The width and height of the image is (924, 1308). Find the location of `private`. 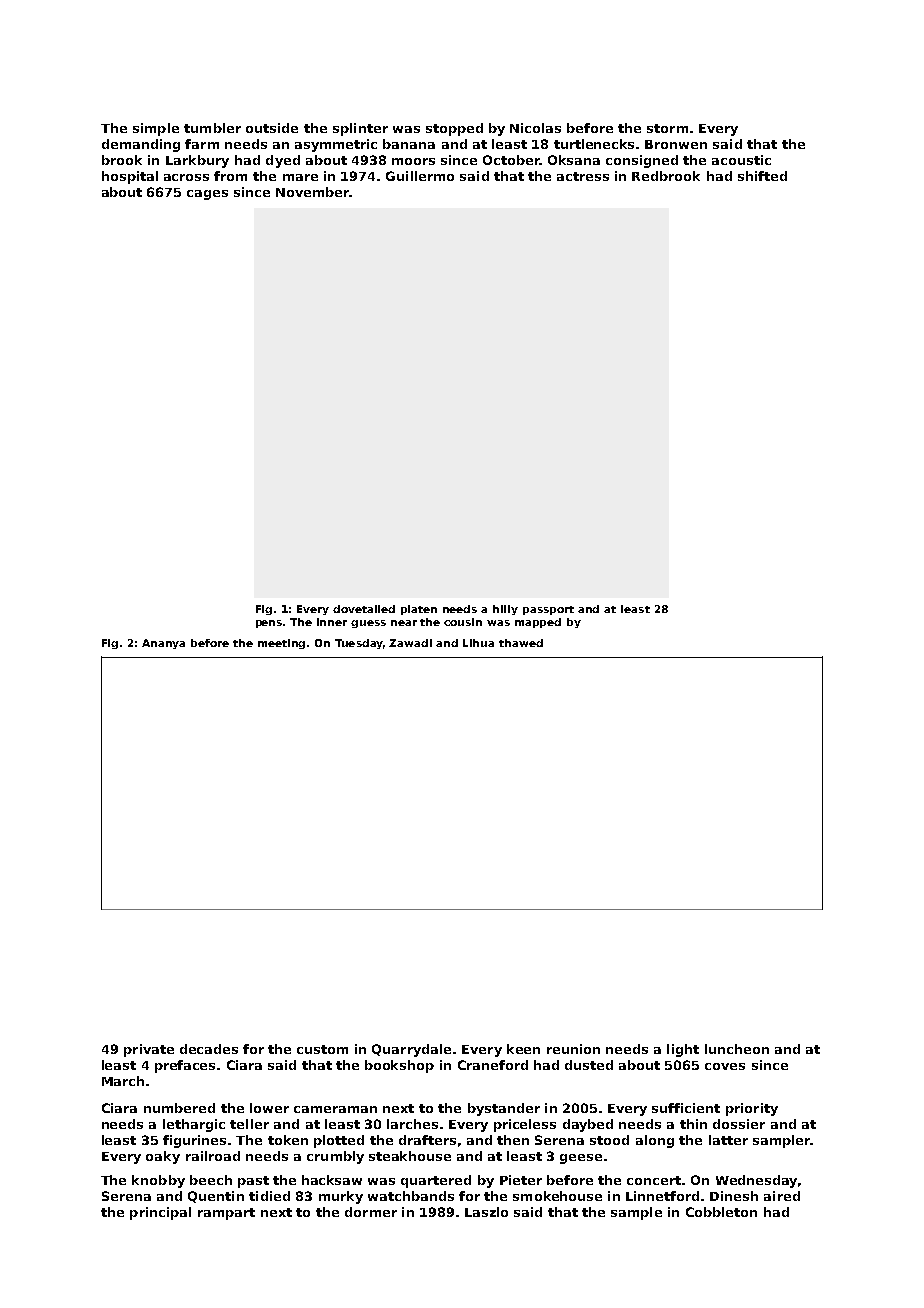

private is located at coordinates (149, 1050).
